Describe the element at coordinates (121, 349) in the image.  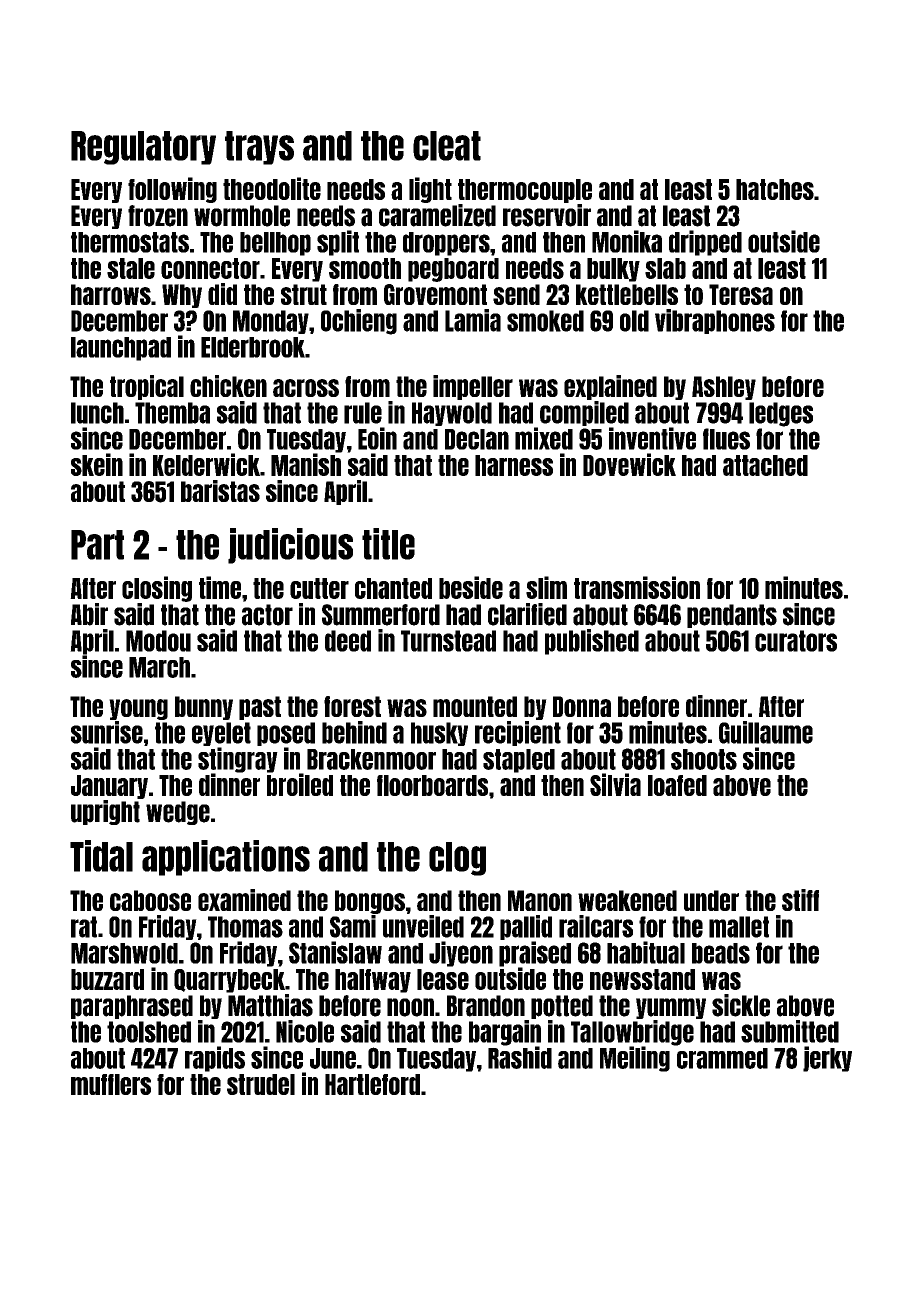
I see `launchpad` at that location.
